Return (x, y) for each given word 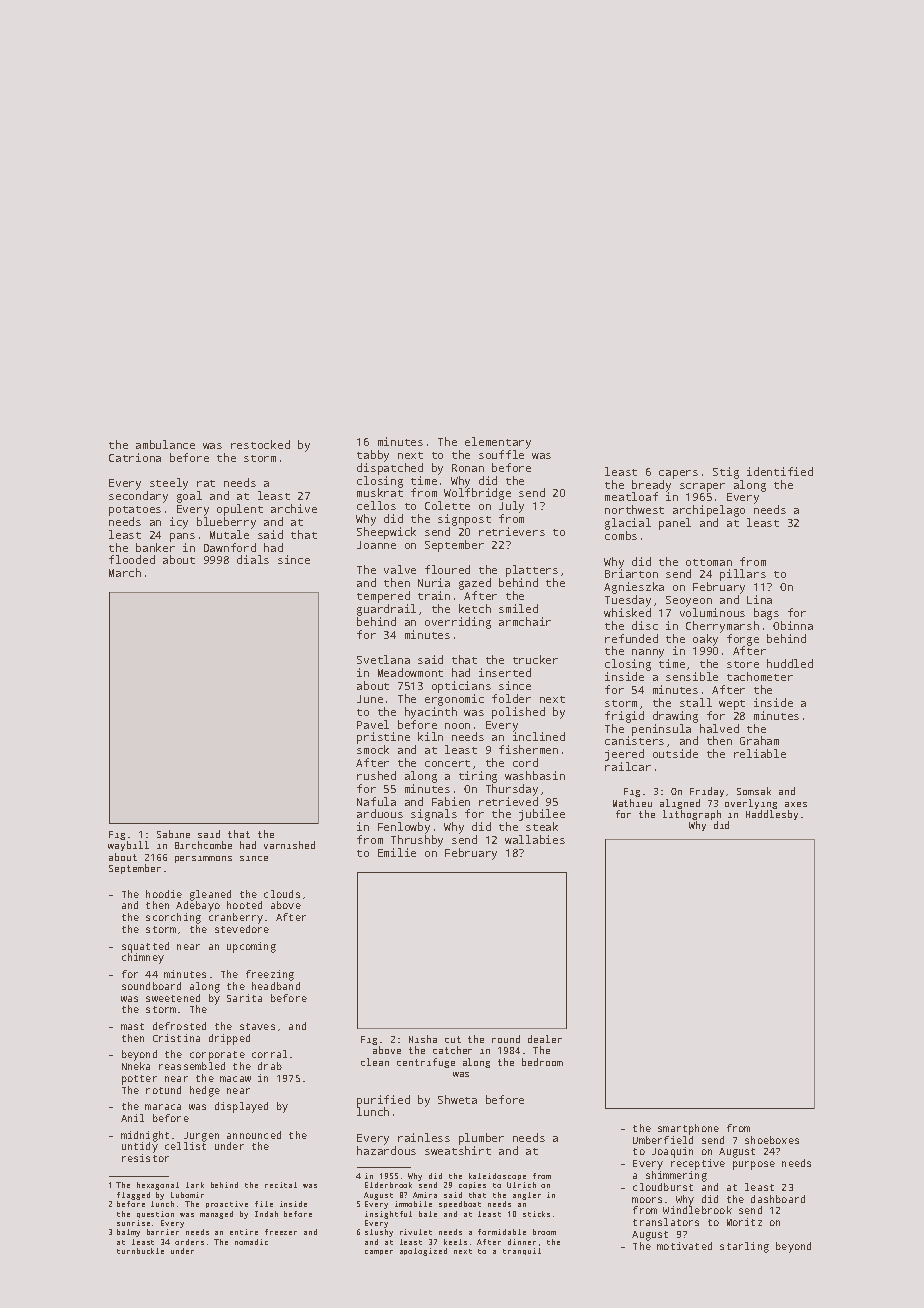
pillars (743, 575)
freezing (270, 975)
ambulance (165, 444)
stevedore (242, 929)
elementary (498, 443)
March (125, 572)
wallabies (535, 839)
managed (216, 1215)
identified (780, 471)
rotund (163, 1090)
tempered (383, 597)
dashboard (778, 1199)
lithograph (692, 816)
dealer (545, 1039)
